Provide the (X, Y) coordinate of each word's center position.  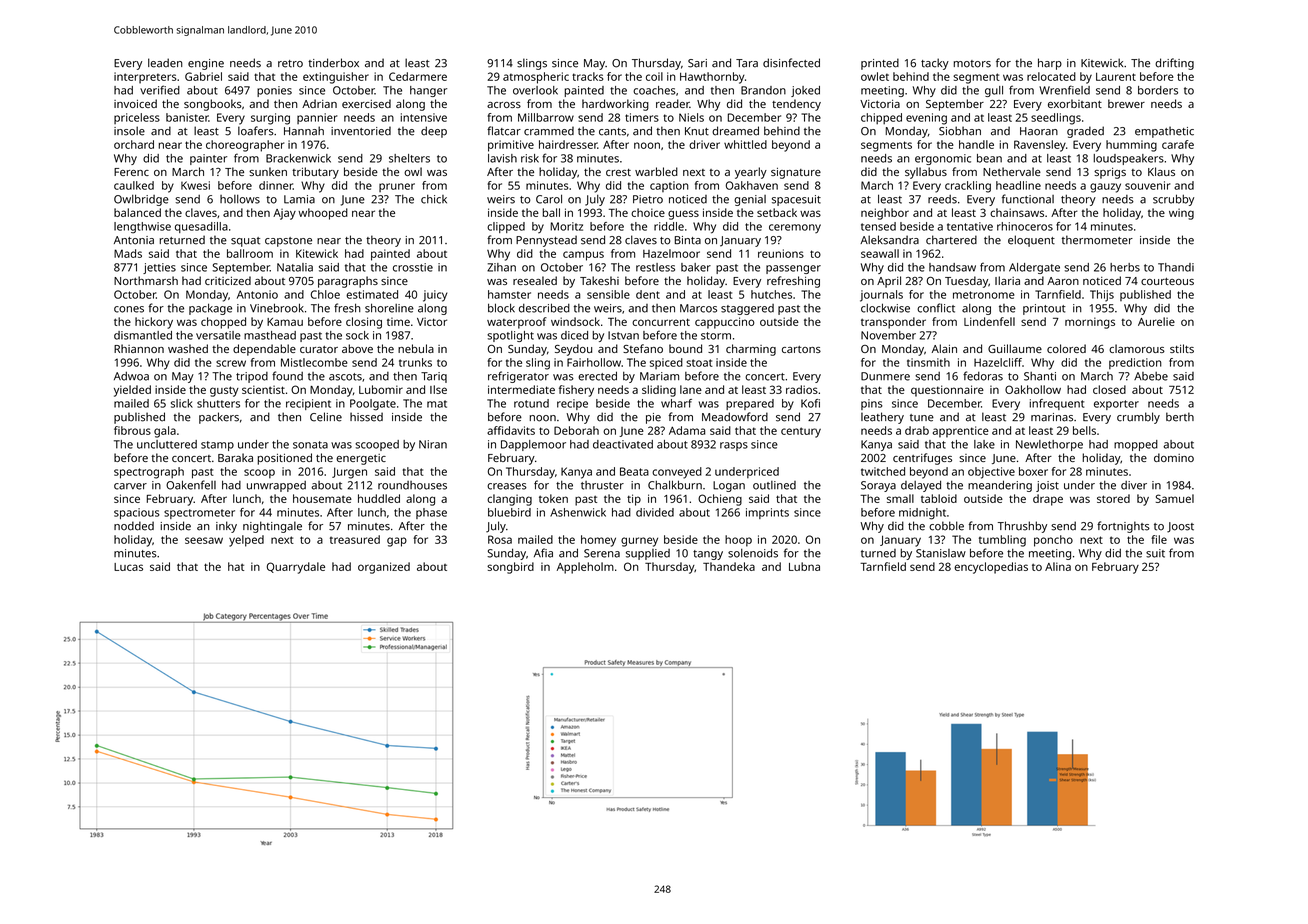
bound (685, 348)
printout (1044, 309)
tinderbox (333, 63)
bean (989, 158)
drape (1048, 500)
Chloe (325, 294)
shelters (409, 158)
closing (364, 323)
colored (1066, 348)
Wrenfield (1064, 90)
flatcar (504, 131)
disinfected (791, 63)
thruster (602, 485)
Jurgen (349, 473)
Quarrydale (296, 568)
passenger (793, 269)
